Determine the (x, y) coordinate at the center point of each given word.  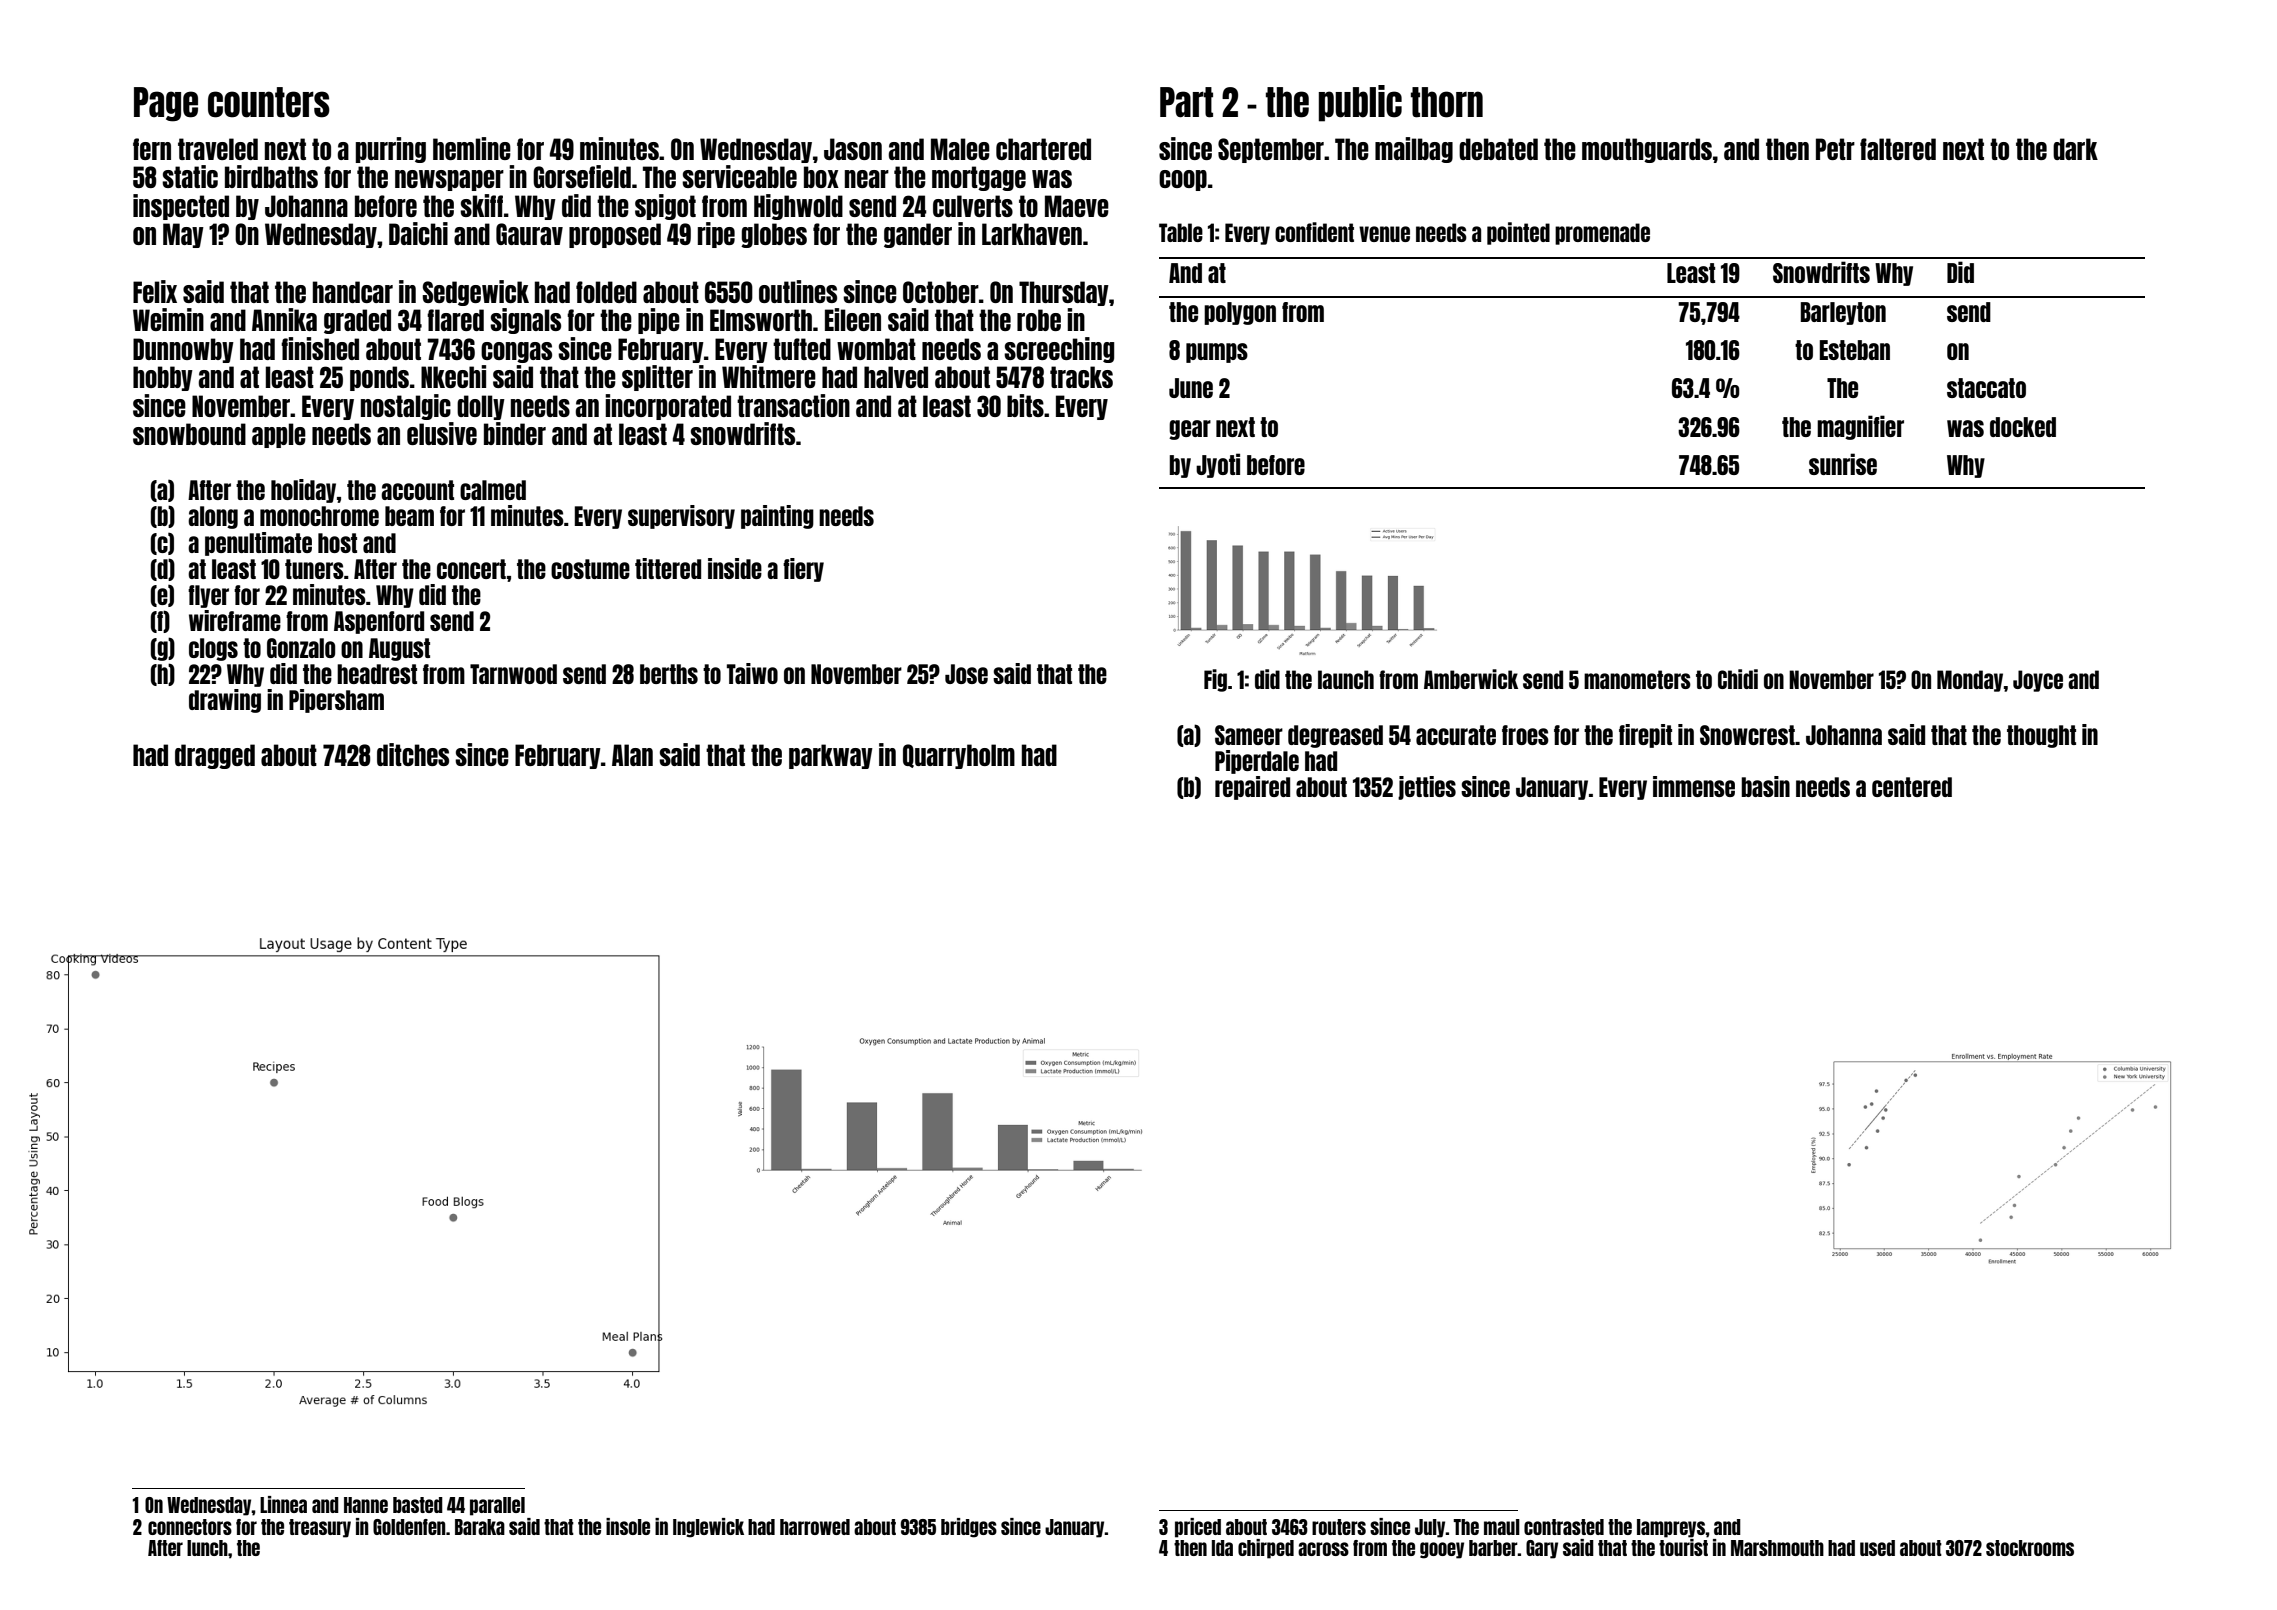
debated (1498, 149)
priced (1198, 1528)
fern (152, 149)
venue (1384, 234)
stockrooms (2030, 1548)
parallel (497, 1506)
